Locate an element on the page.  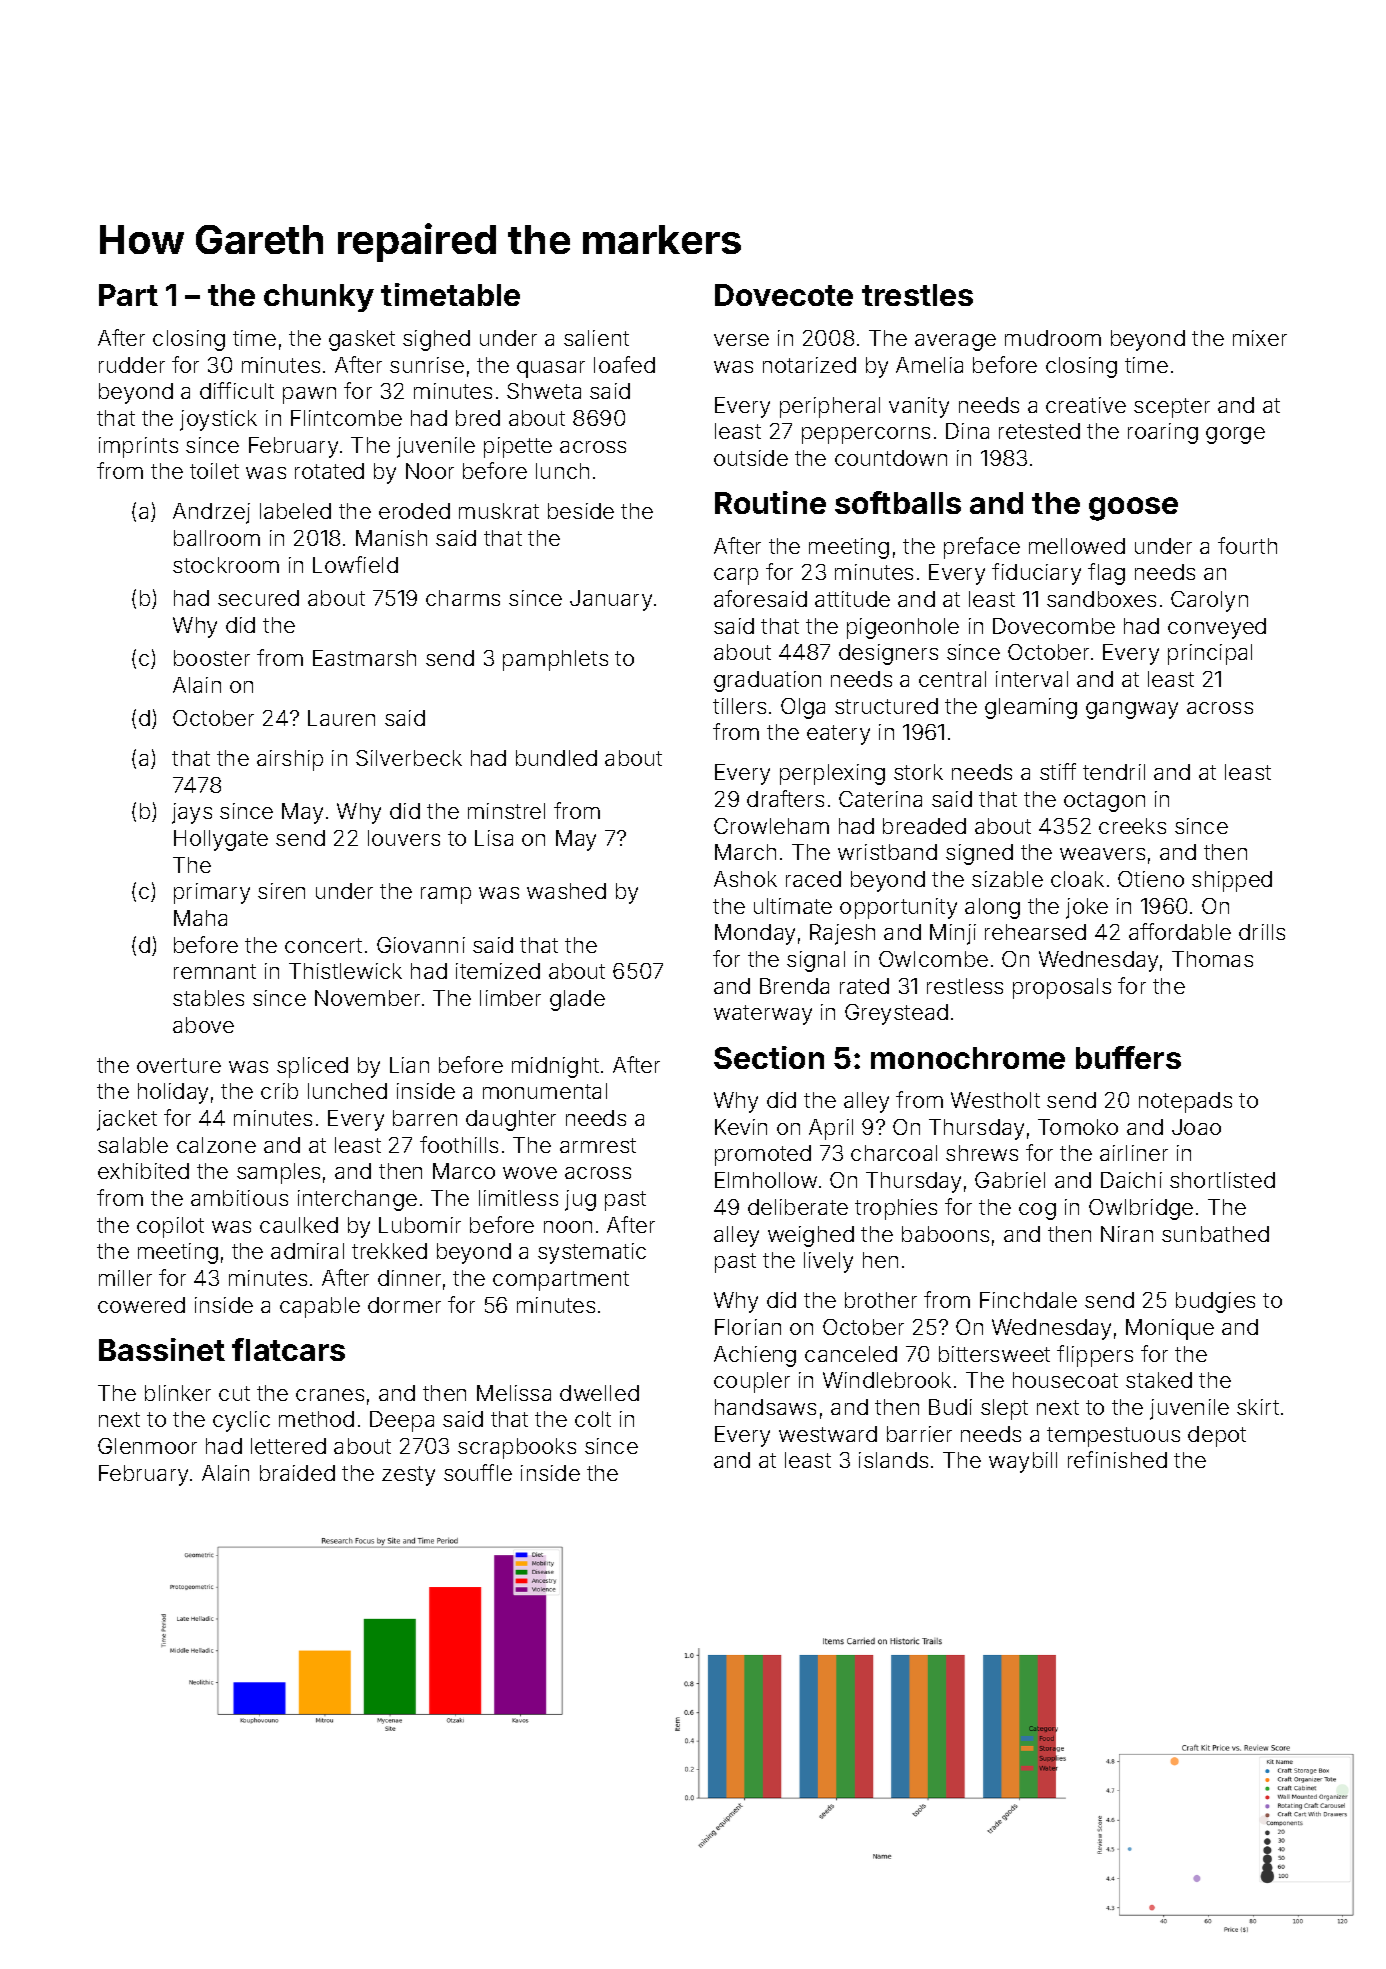
goose is located at coordinates (1133, 509).
